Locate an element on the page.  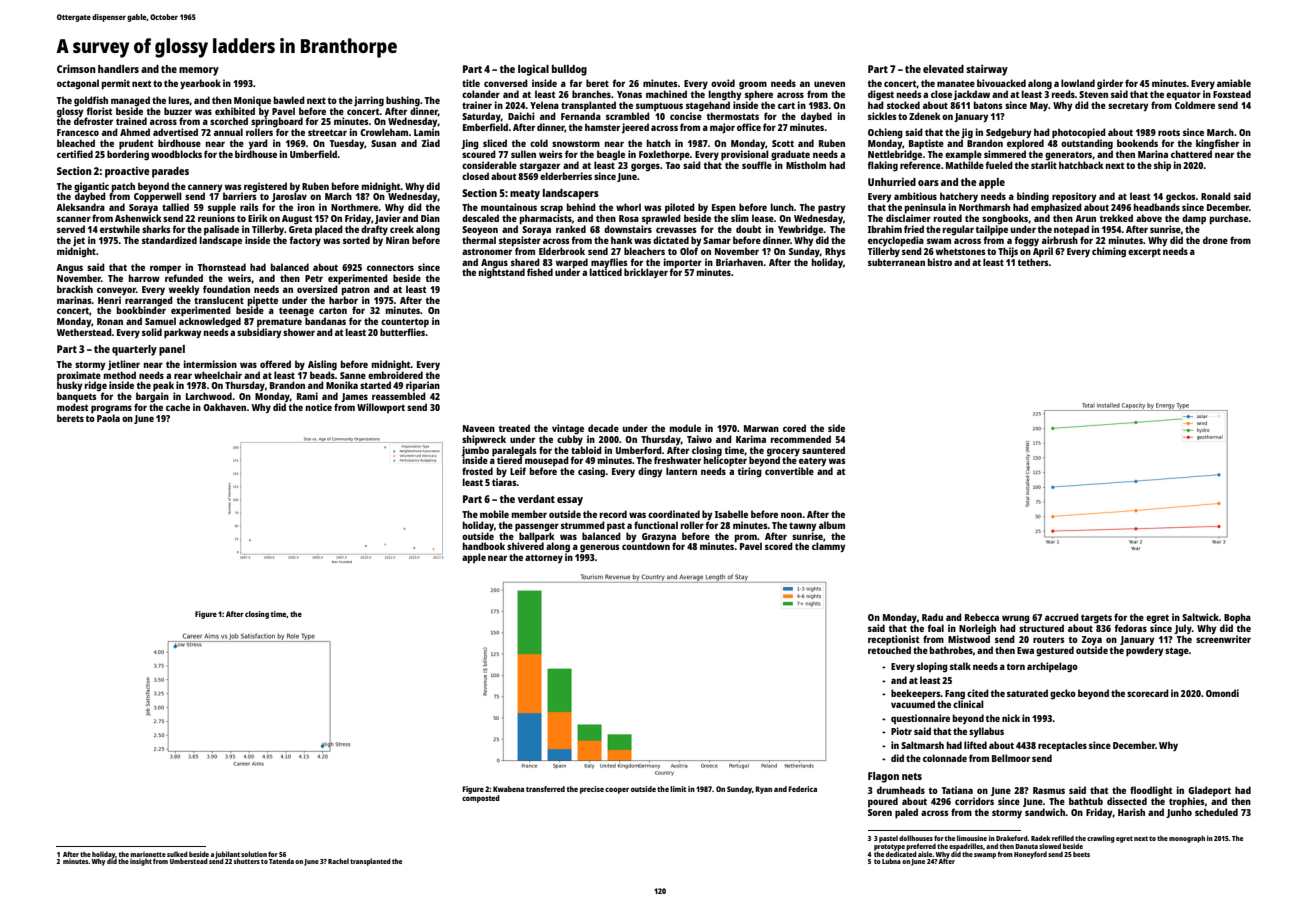
receptionist is located at coordinates (893, 640).
